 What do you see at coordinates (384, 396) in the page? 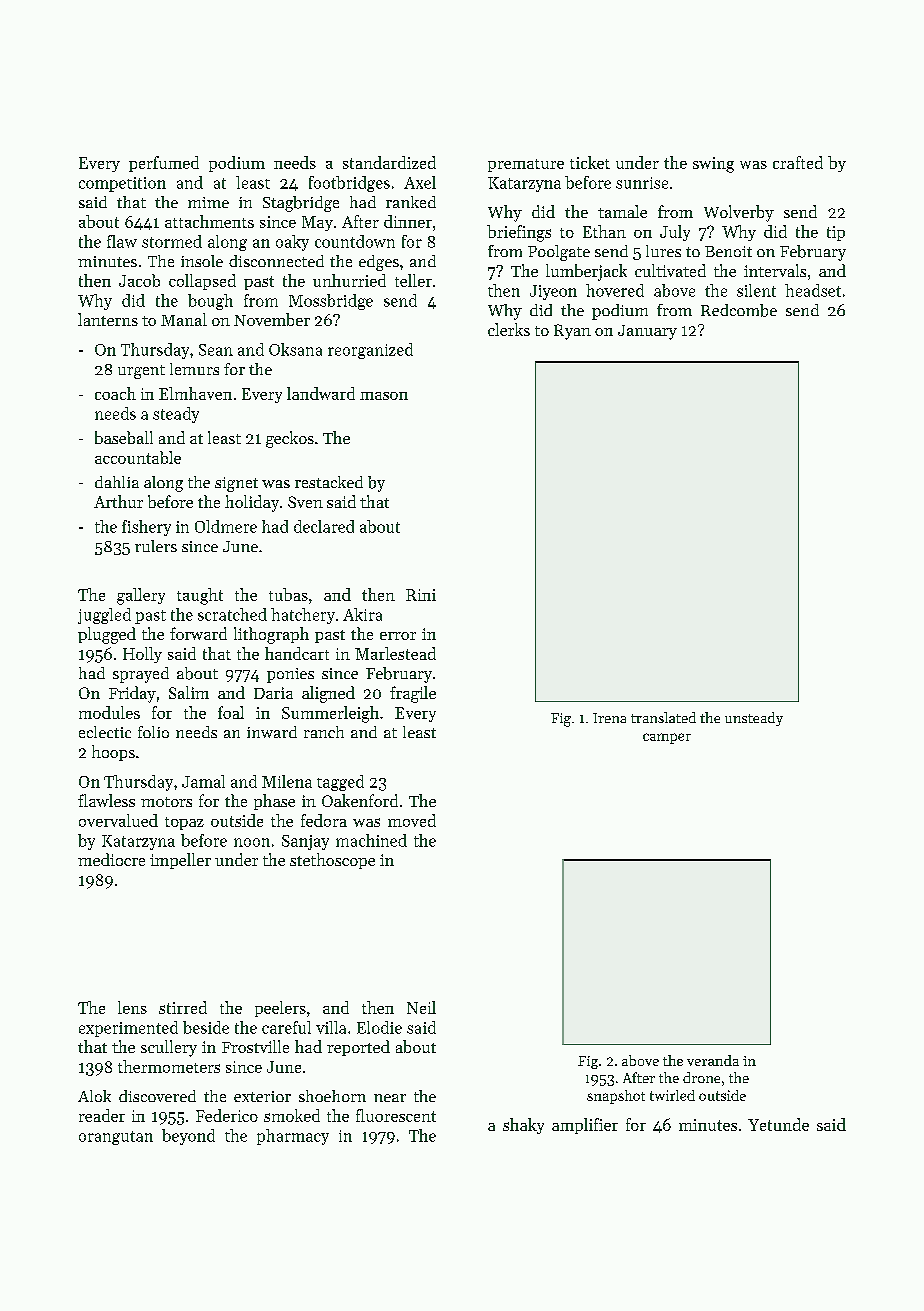
I see `mason` at bounding box center [384, 396].
